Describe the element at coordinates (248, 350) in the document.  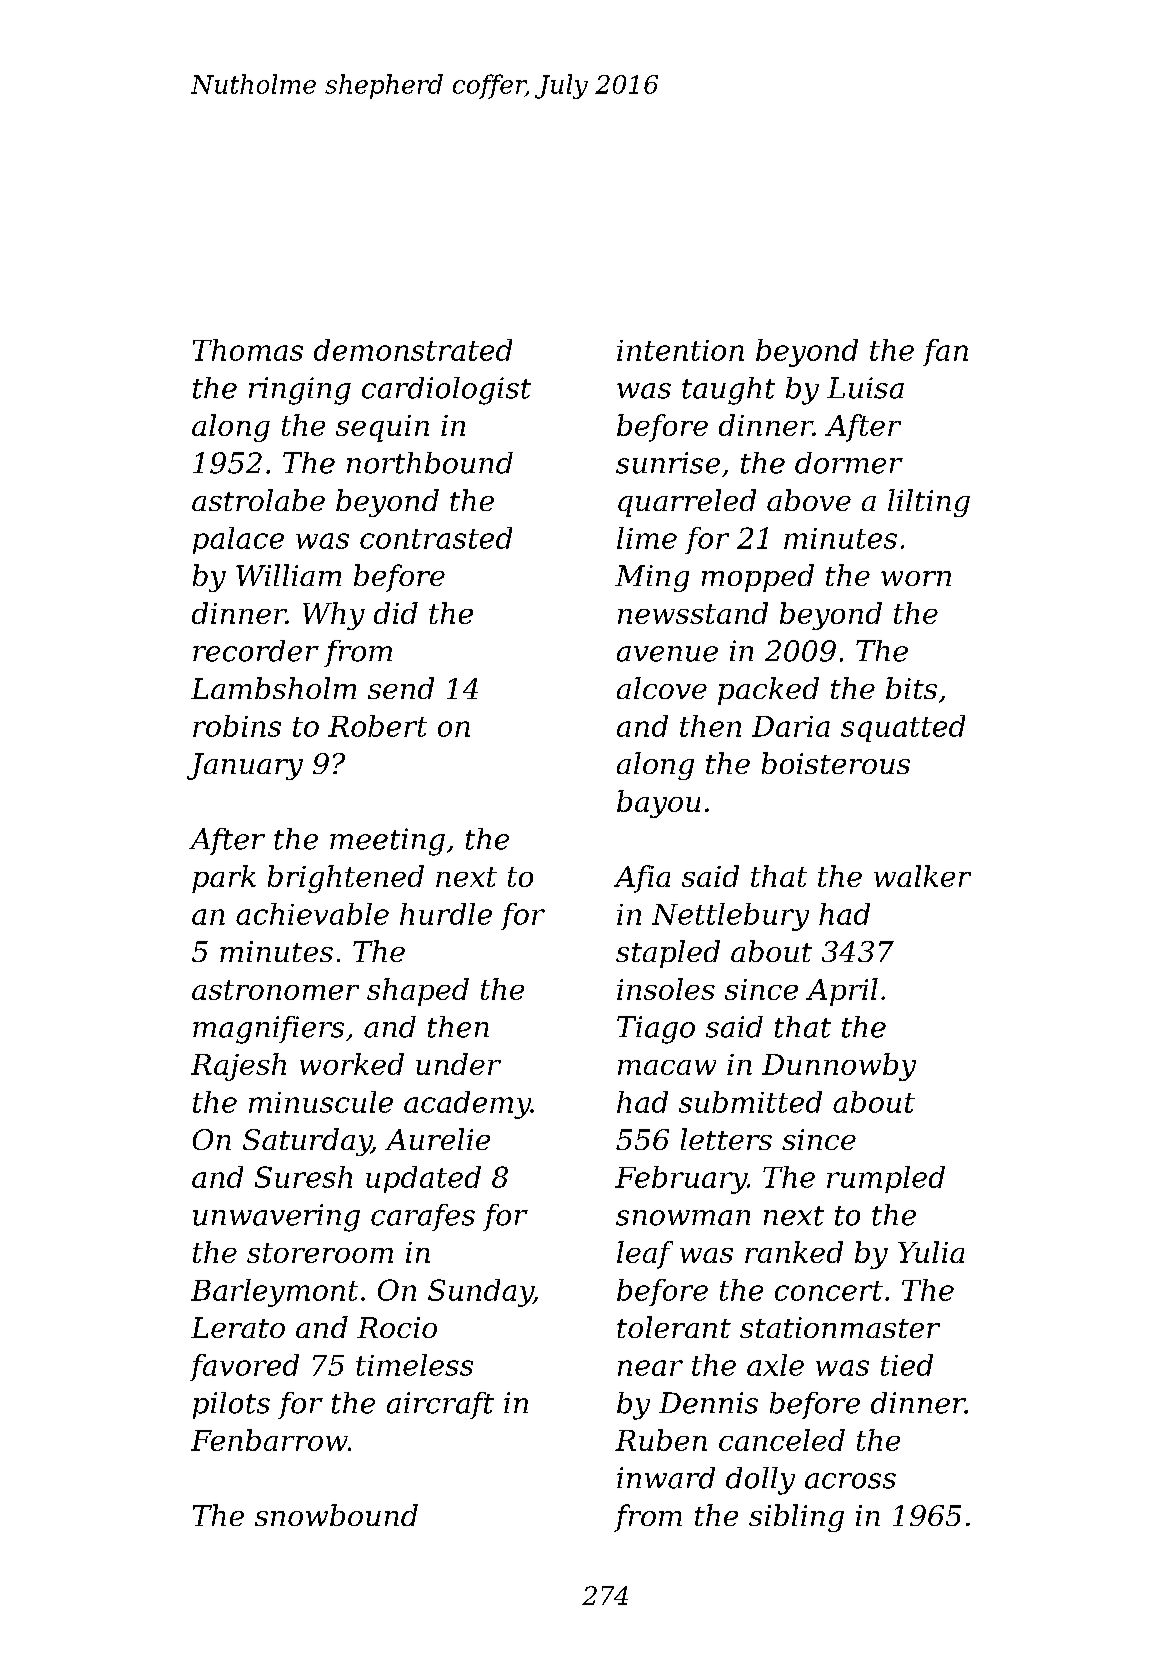
I see `Thomas` at that location.
